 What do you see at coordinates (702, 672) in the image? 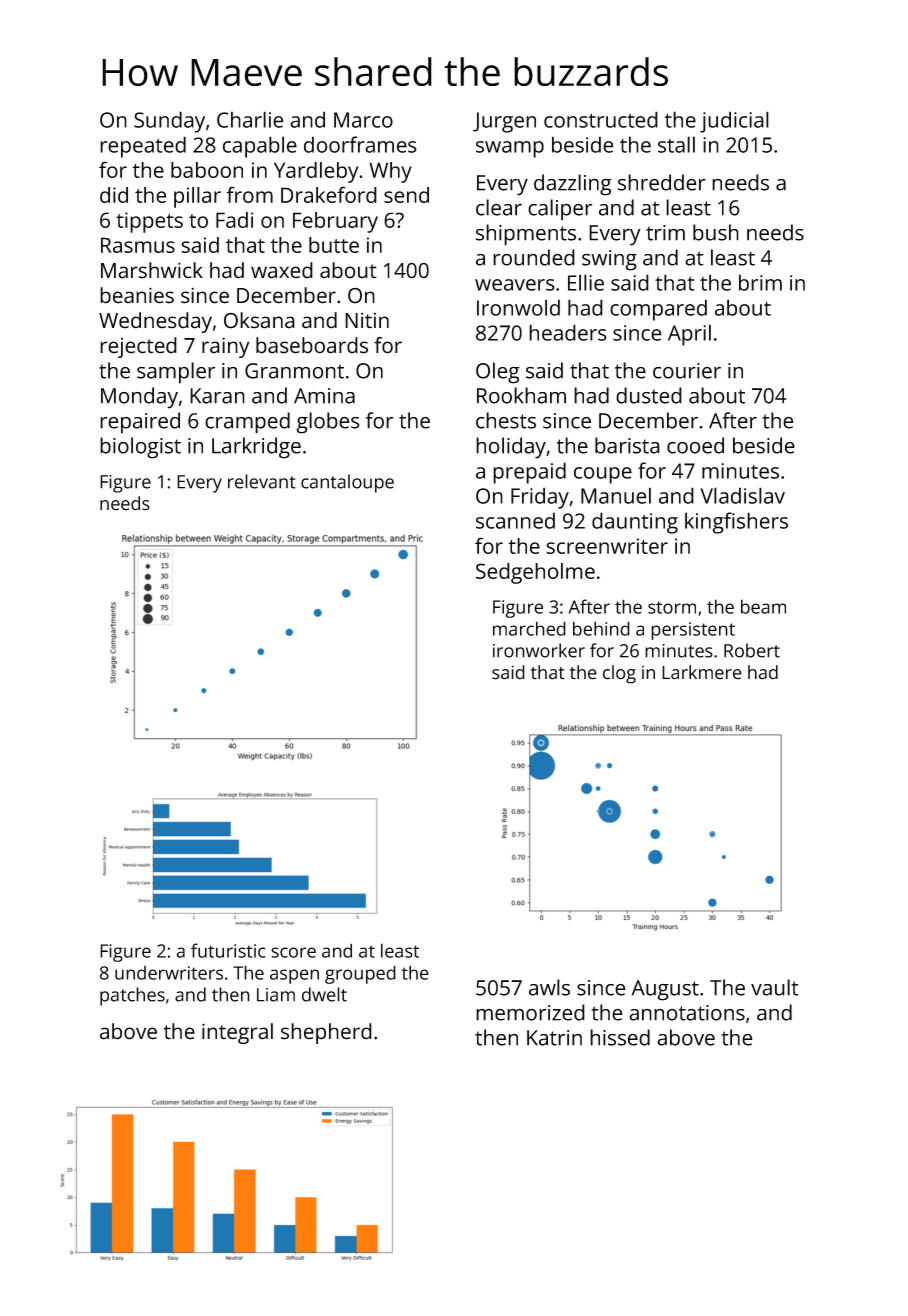
I see `Larkmere` at bounding box center [702, 672].
